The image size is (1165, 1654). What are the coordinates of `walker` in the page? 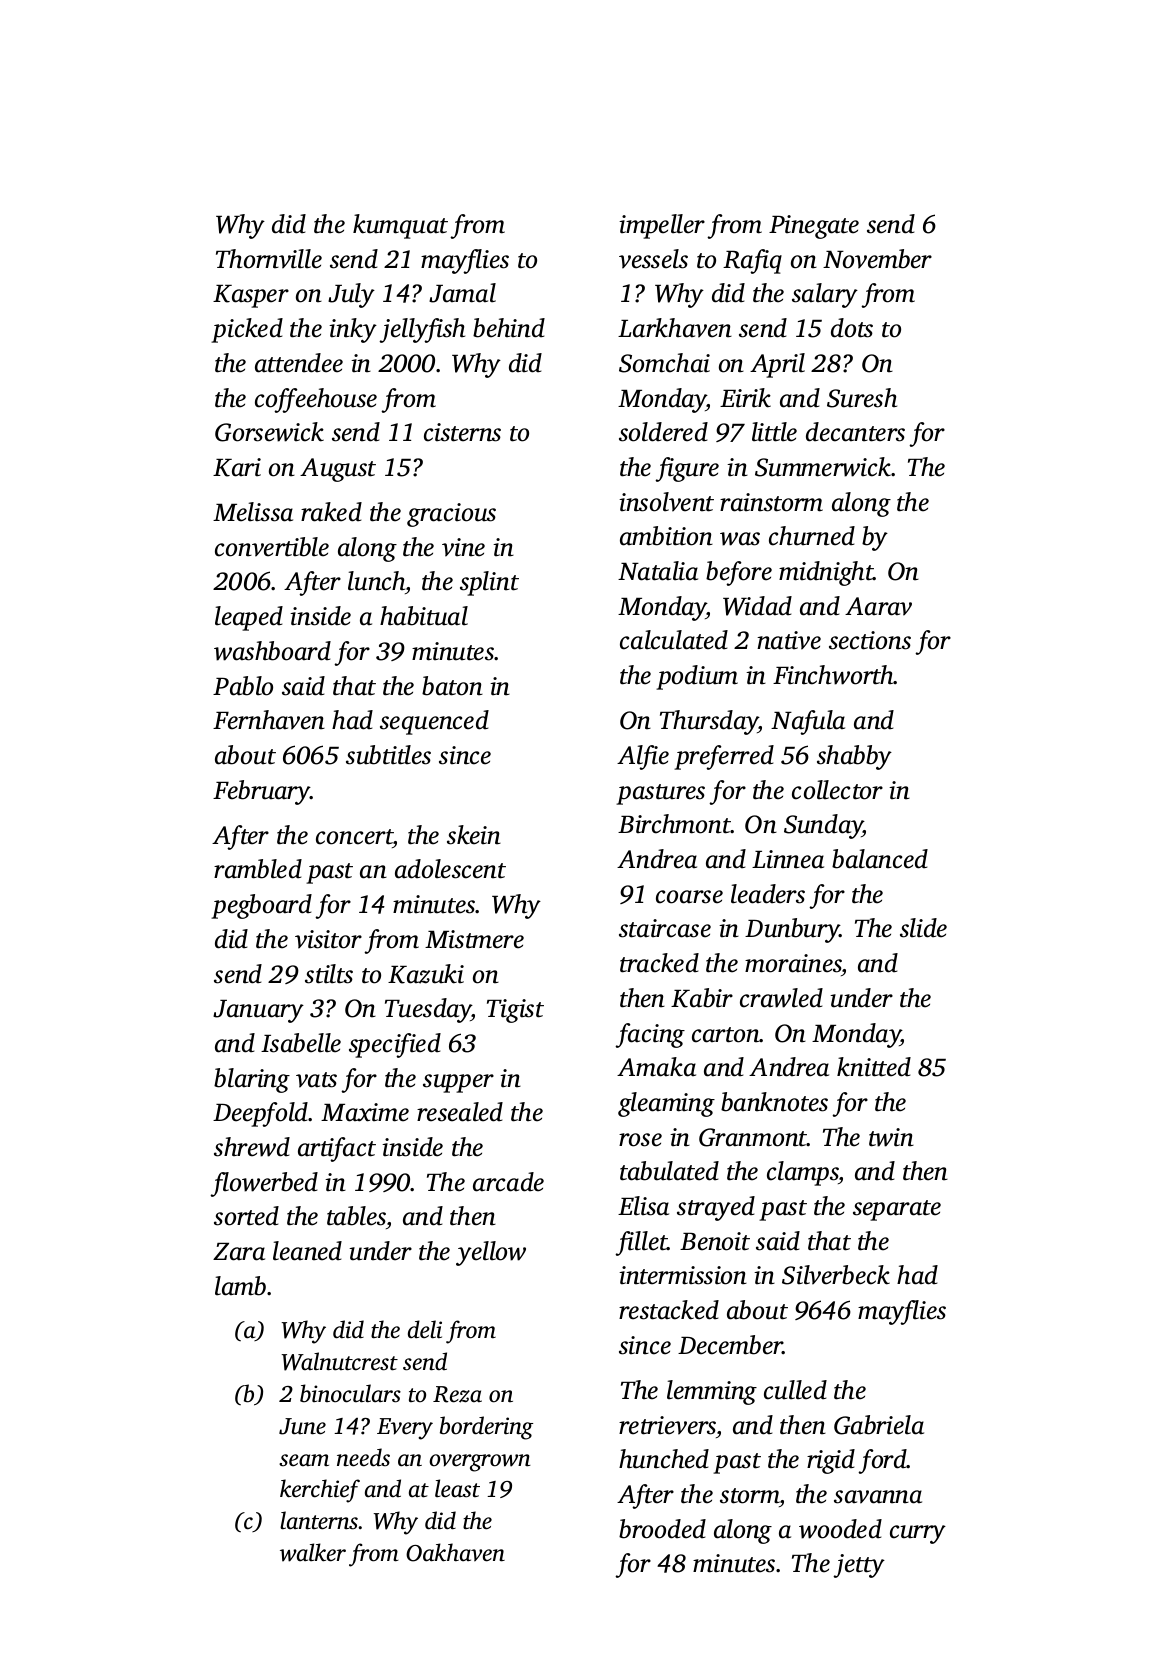 It's located at (313, 1552).
